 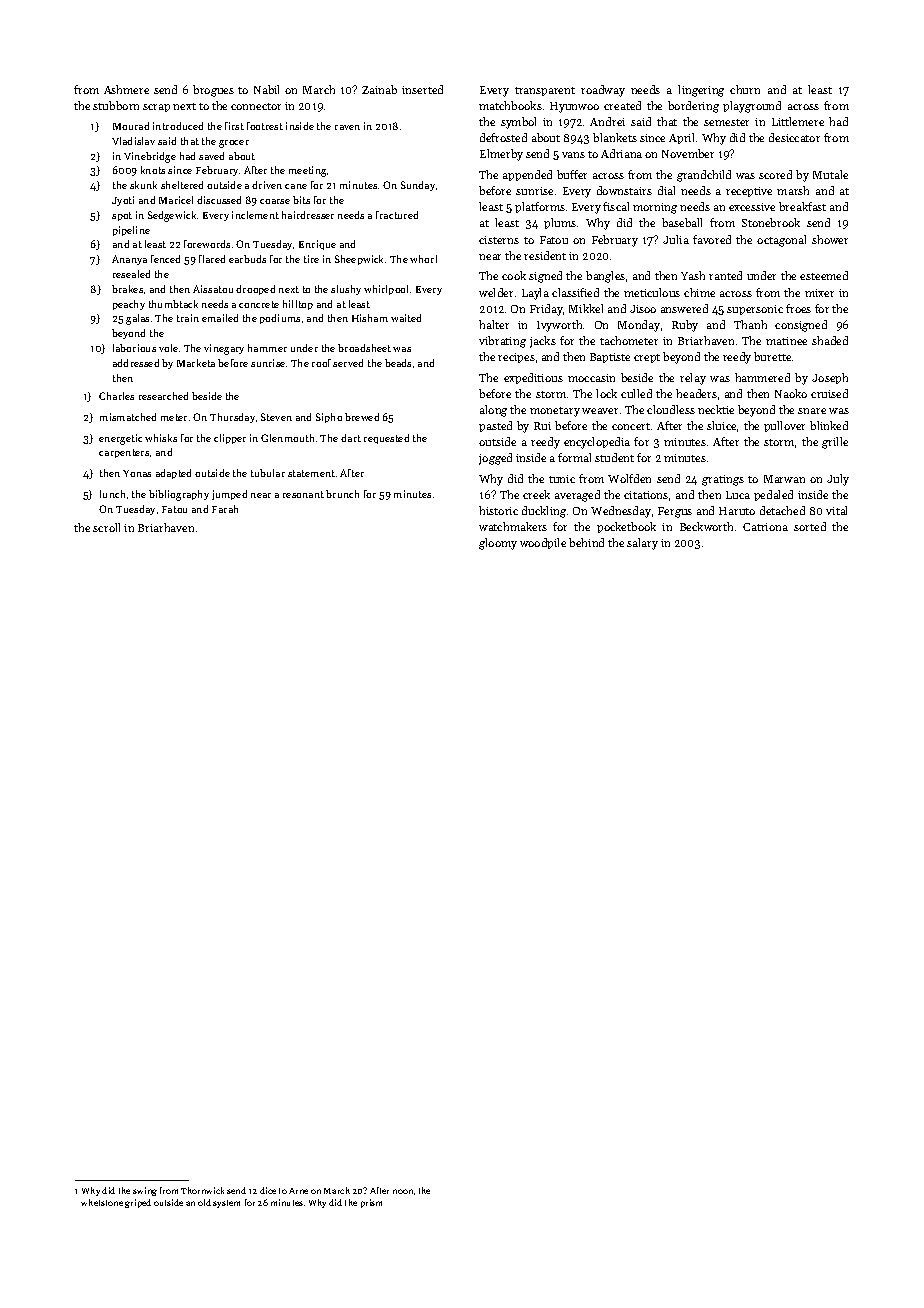 What do you see at coordinates (138, 1203) in the screenshot?
I see `griped` at bounding box center [138, 1203].
